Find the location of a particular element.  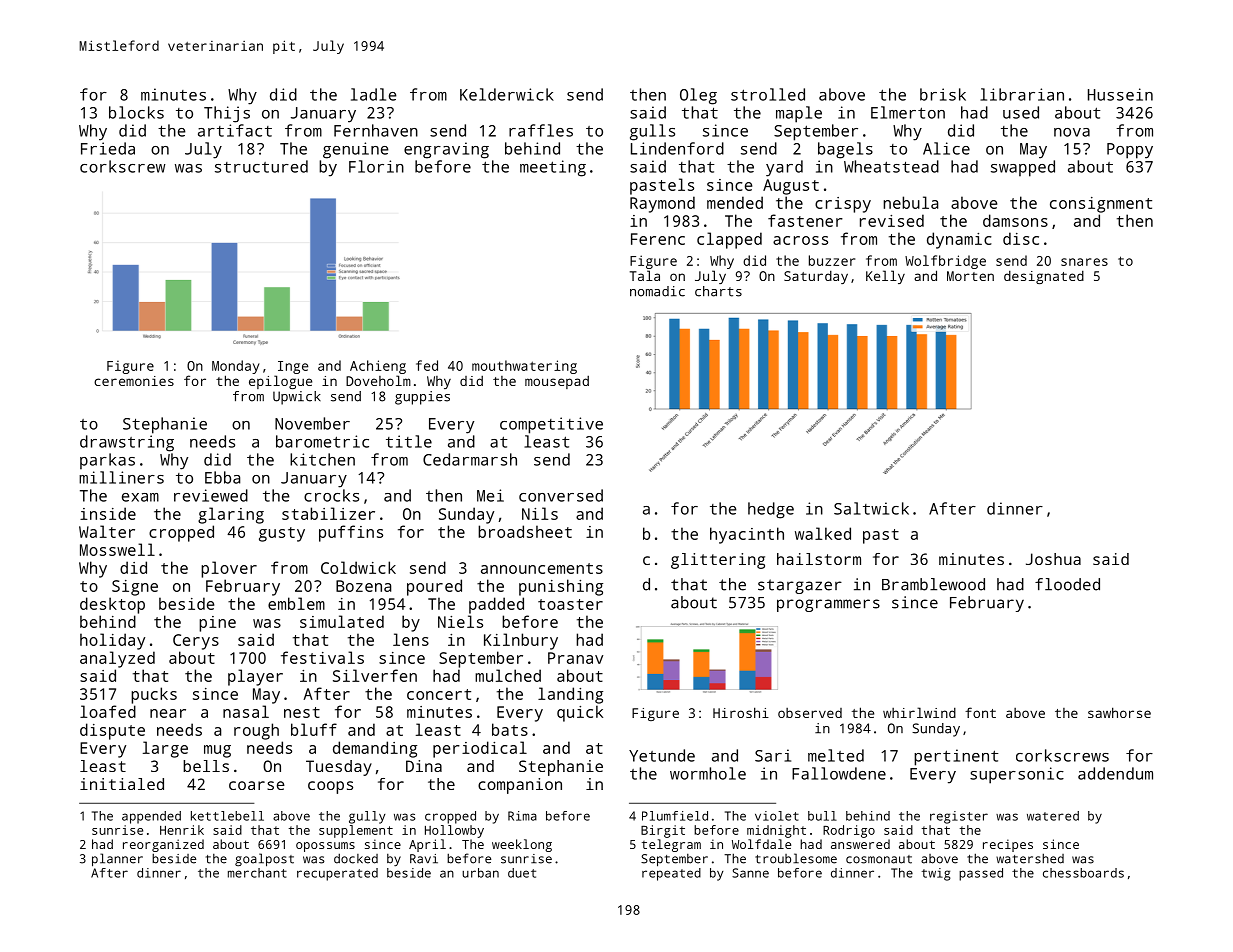

Kelly is located at coordinates (885, 277).
